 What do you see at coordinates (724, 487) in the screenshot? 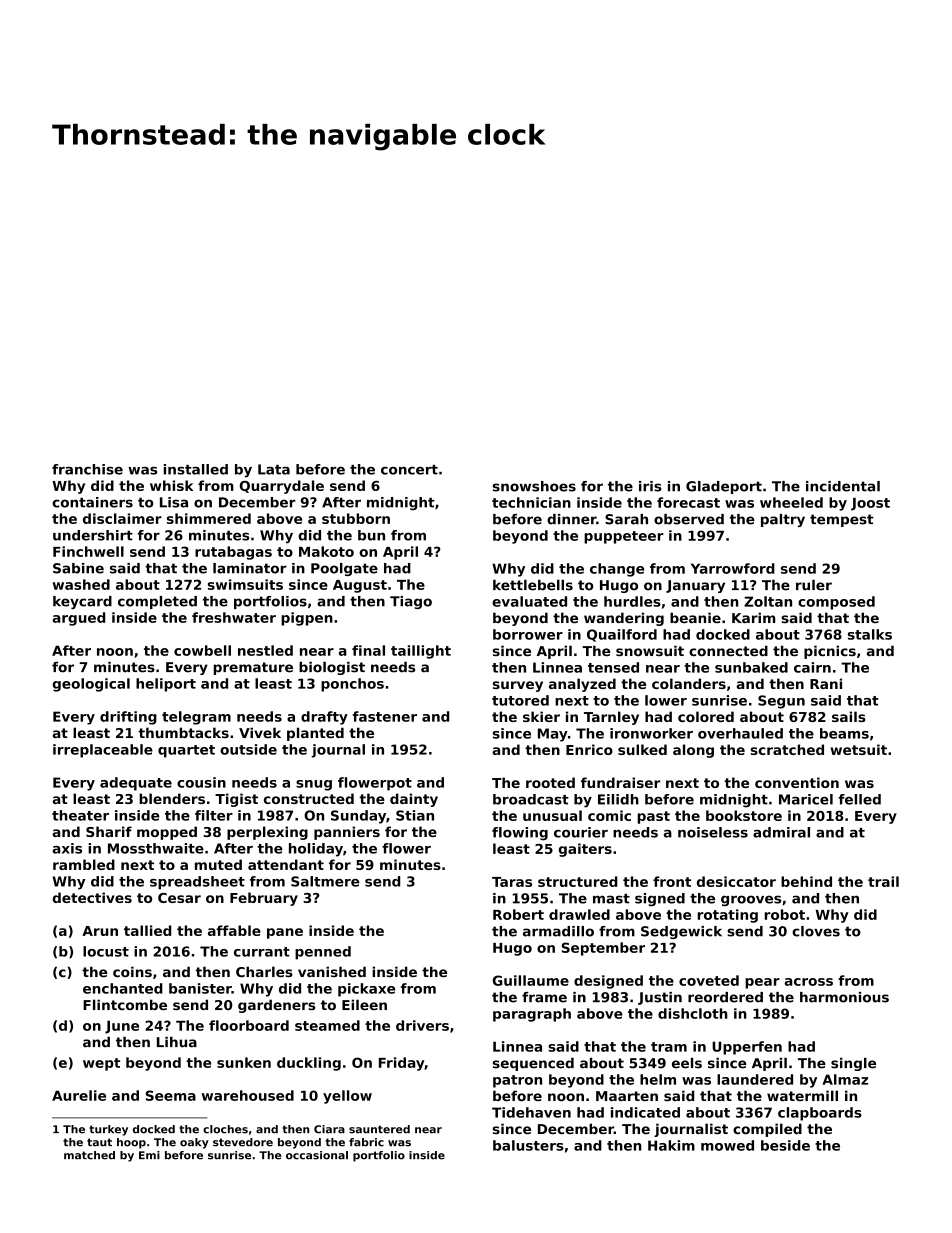
I see `Gladeport` at bounding box center [724, 487].
